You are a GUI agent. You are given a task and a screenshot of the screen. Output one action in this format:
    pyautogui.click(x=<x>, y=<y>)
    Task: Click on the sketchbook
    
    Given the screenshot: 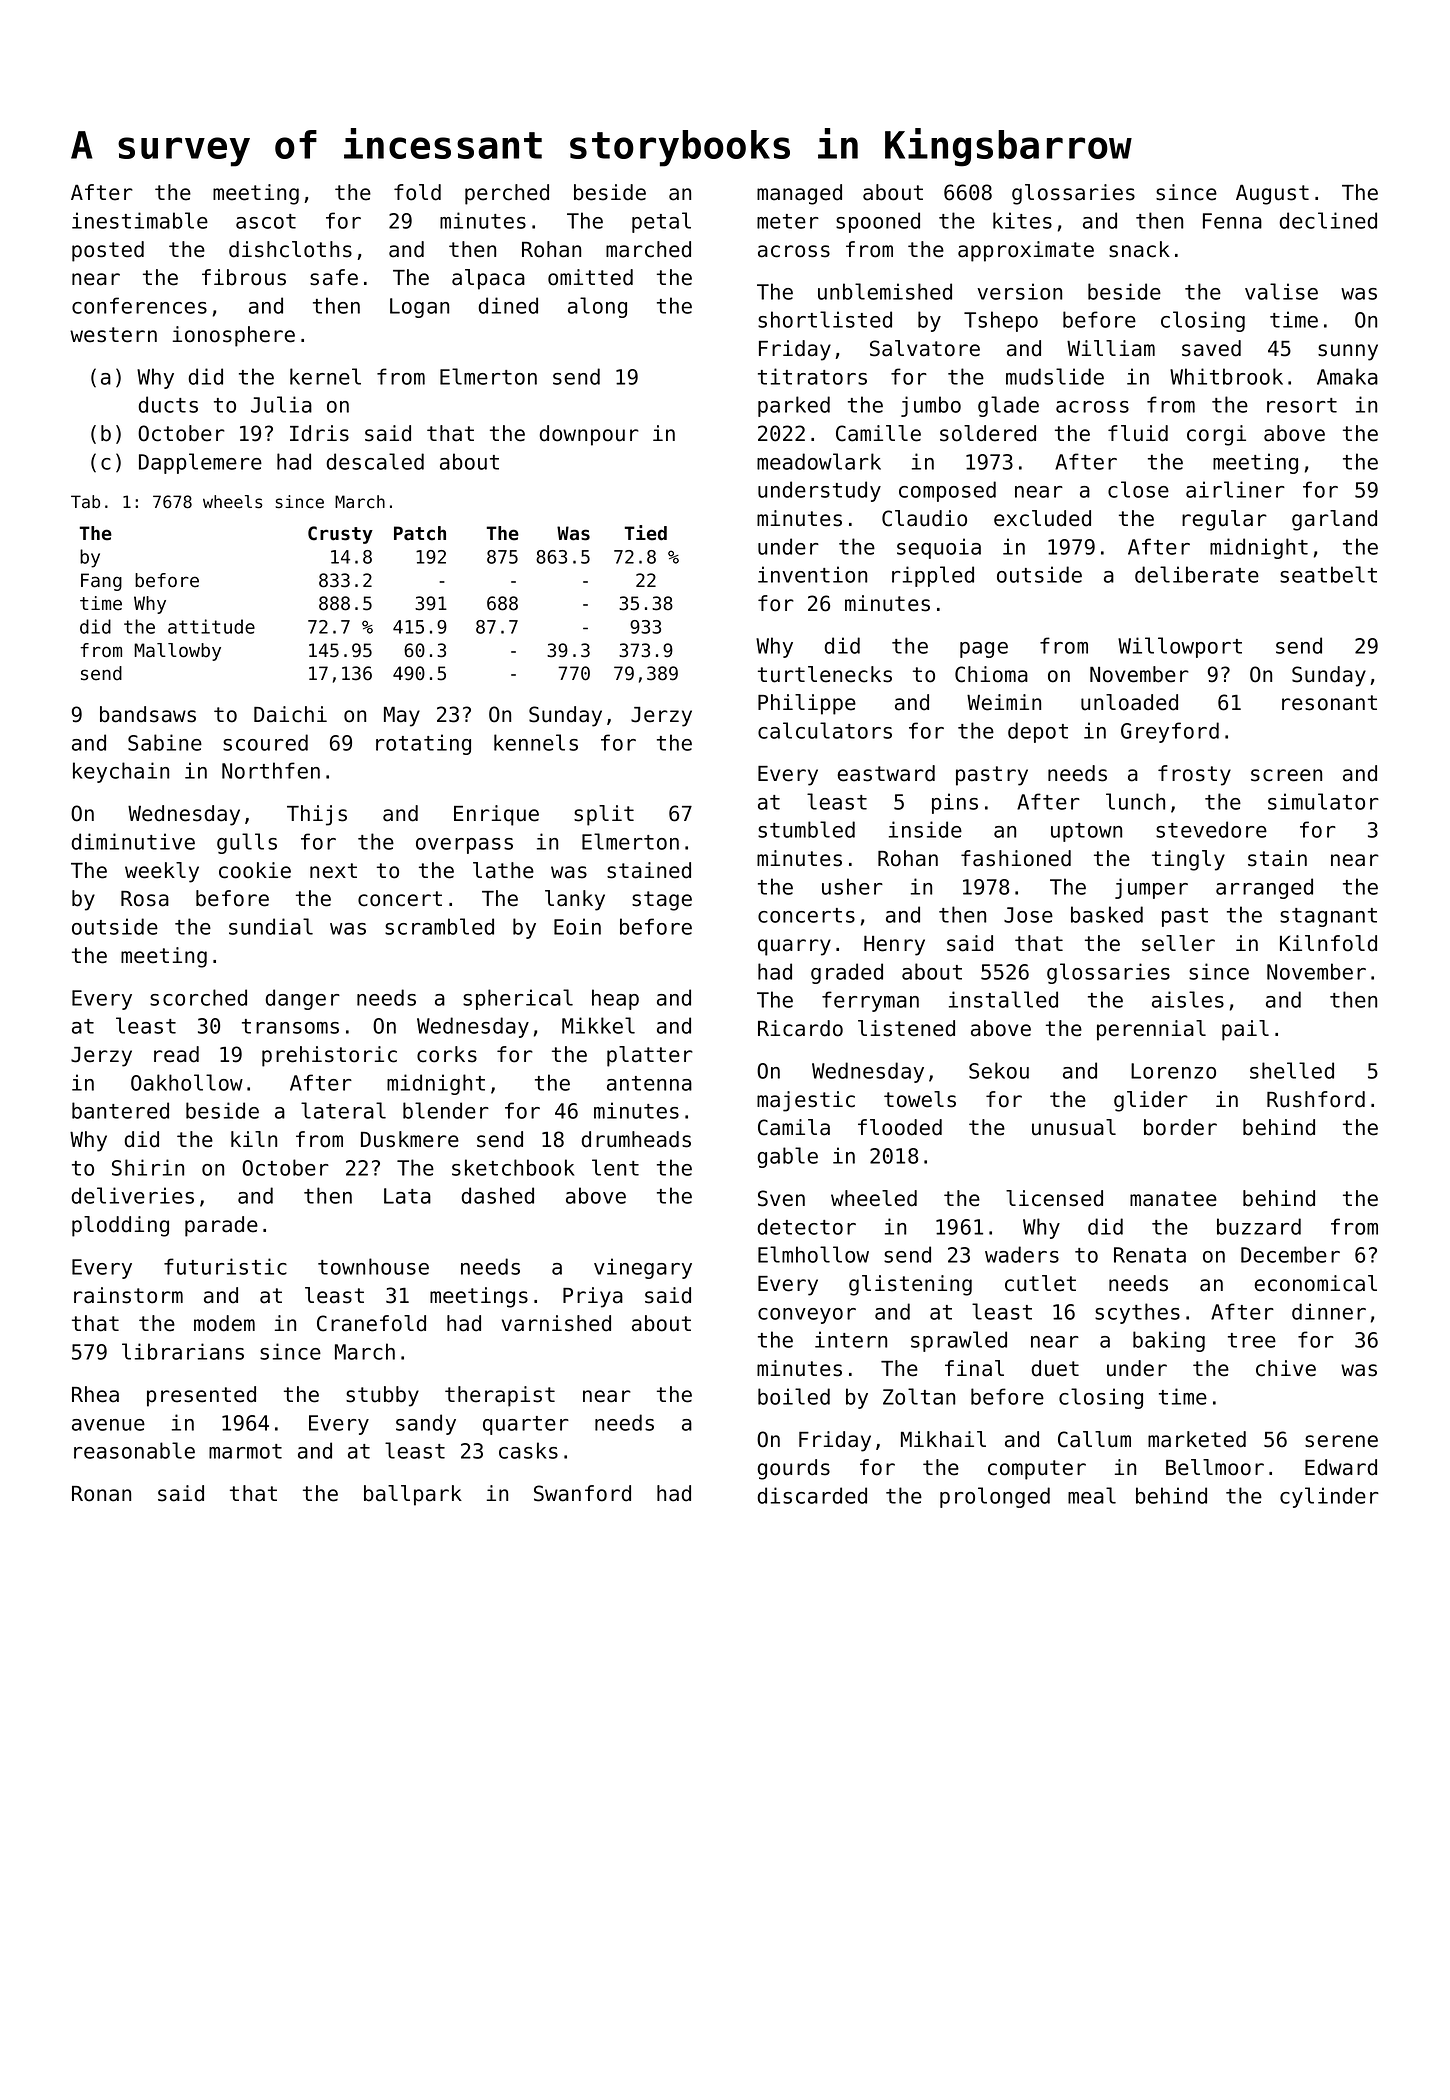 What is the action you would take?
    pyautogui.click(x=513, y=1167)
